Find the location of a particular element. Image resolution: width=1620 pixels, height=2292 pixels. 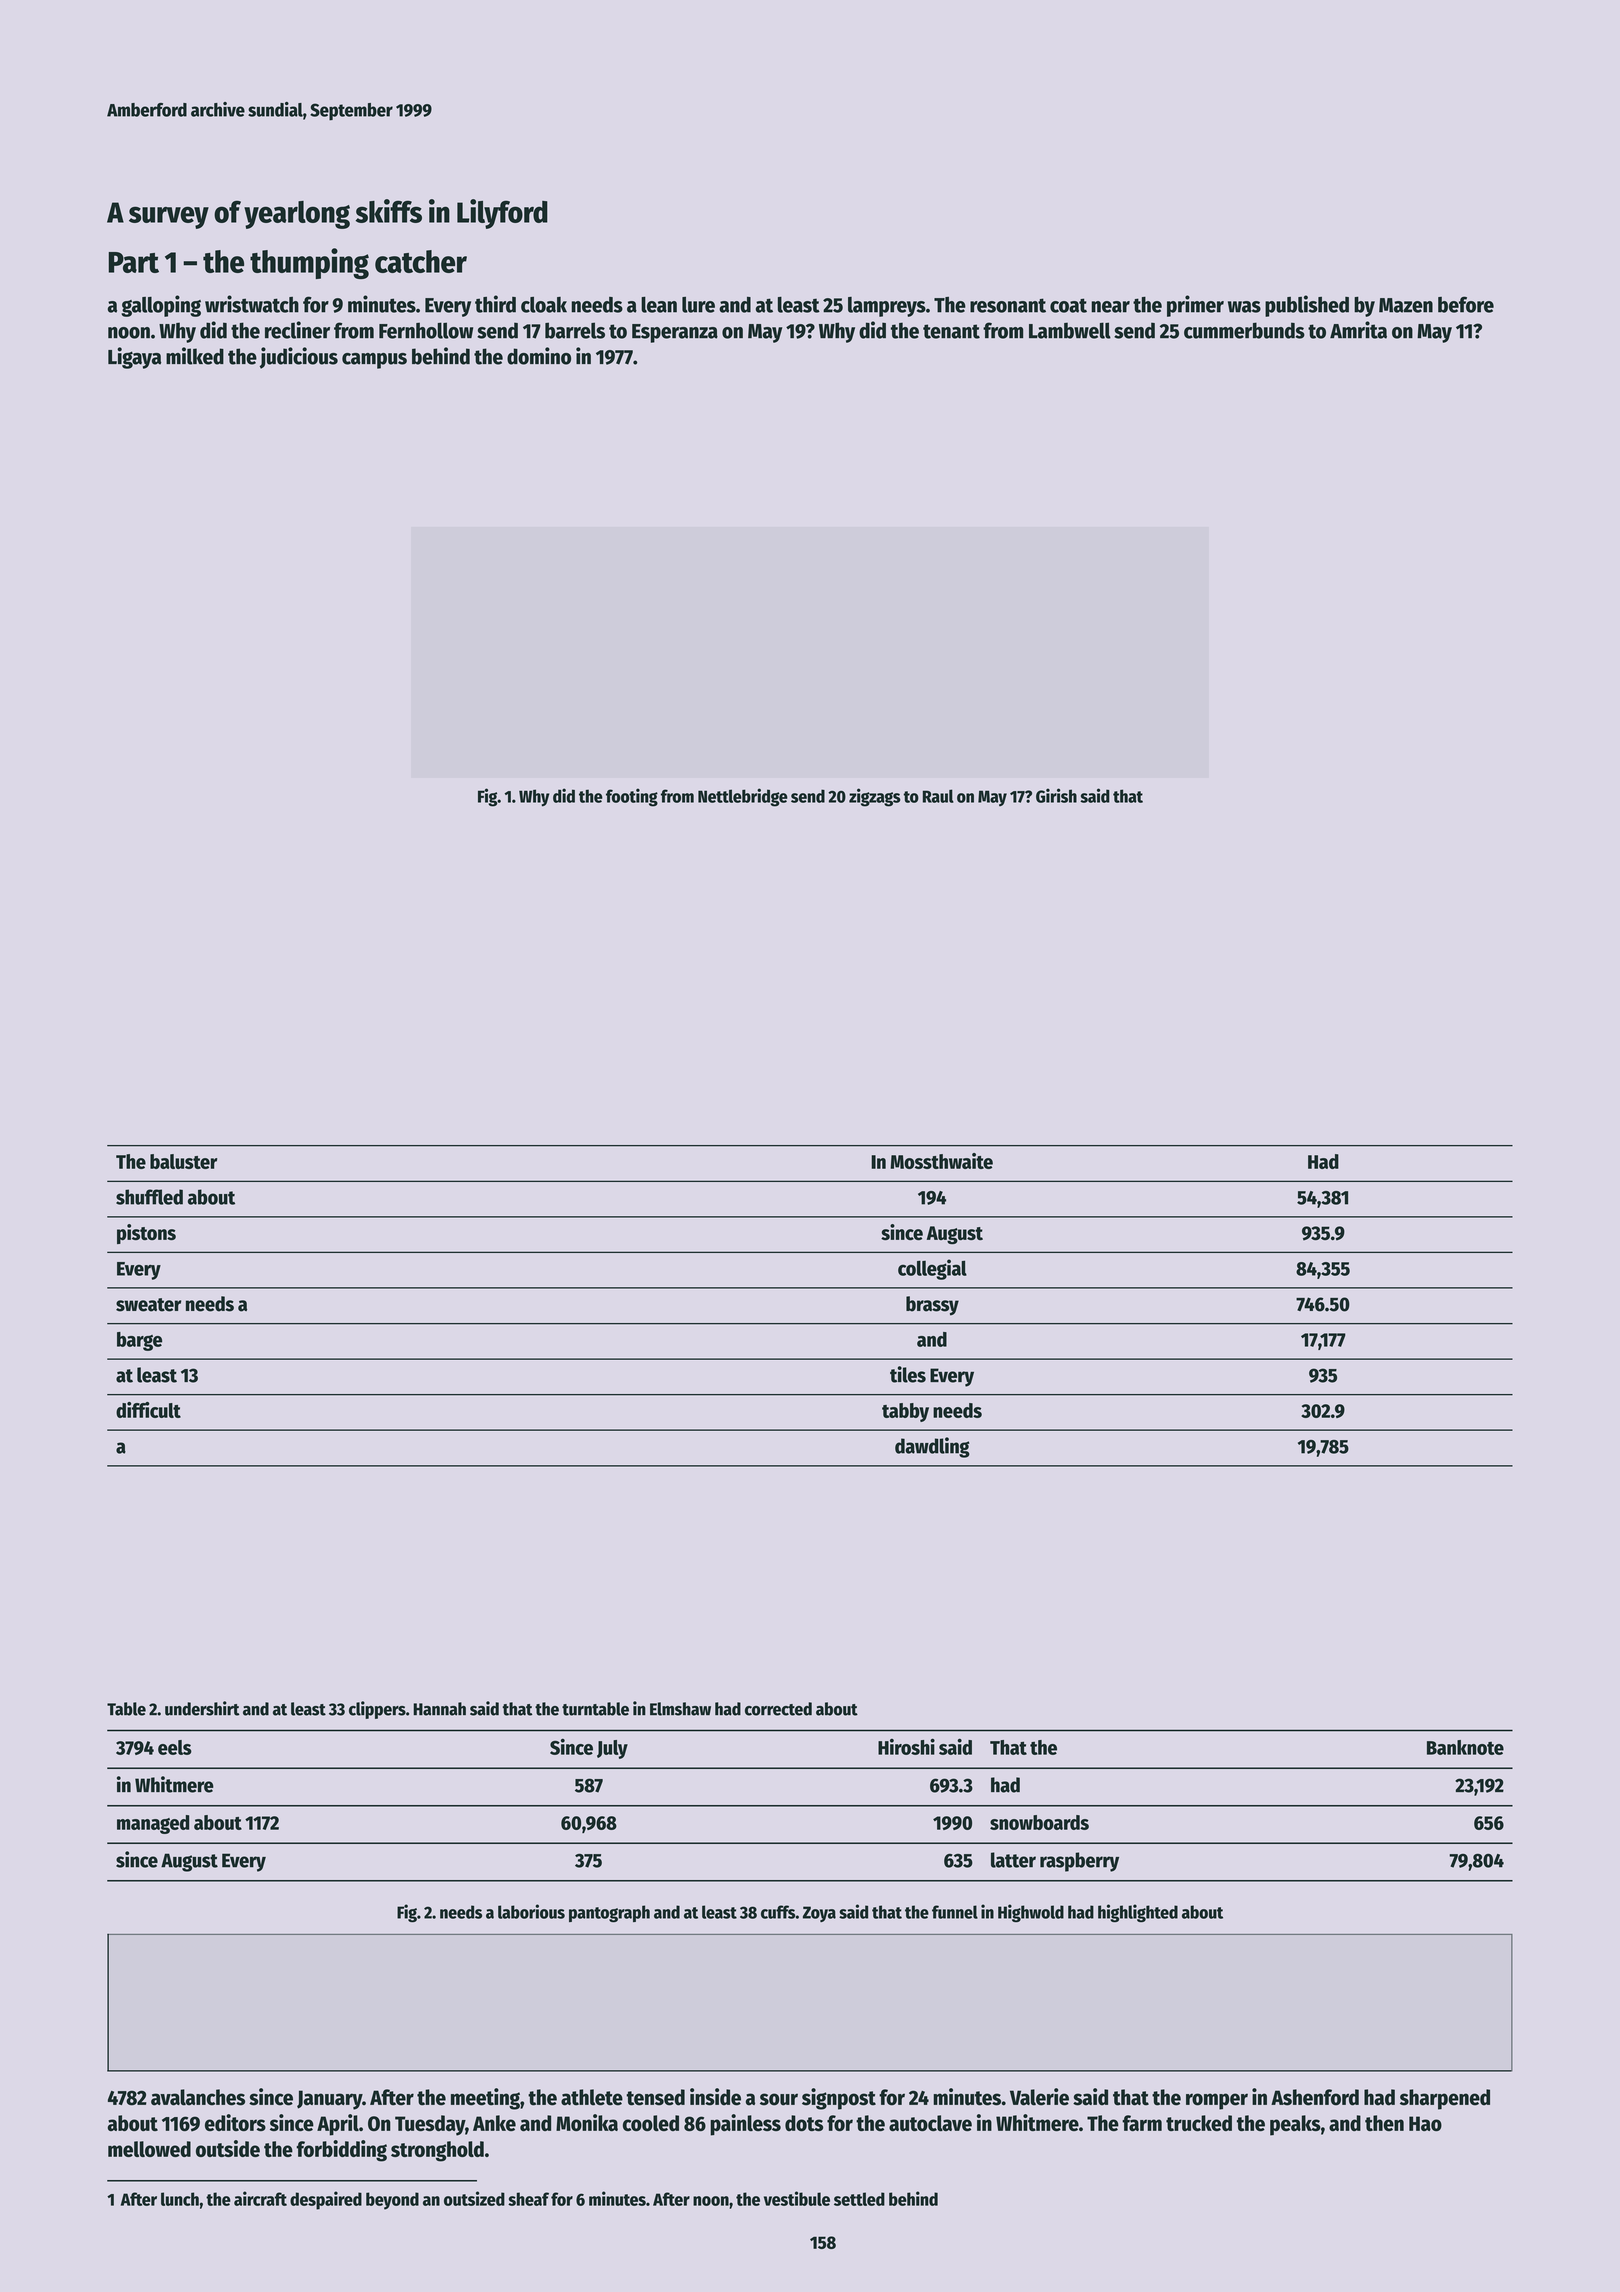

sheaf is located at coordinates (528, 2199).
